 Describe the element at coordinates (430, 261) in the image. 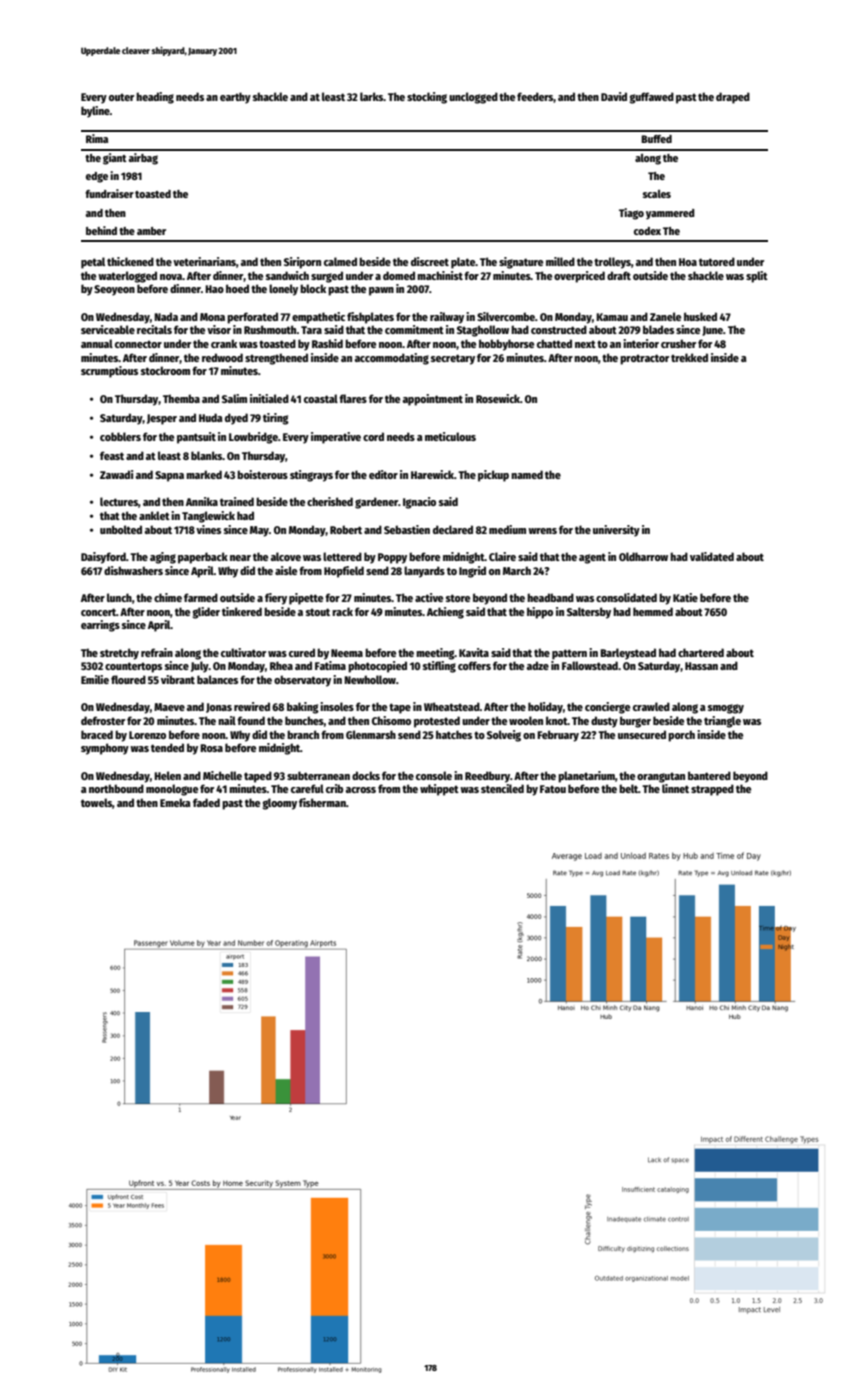

I see `discreet` at that location.
